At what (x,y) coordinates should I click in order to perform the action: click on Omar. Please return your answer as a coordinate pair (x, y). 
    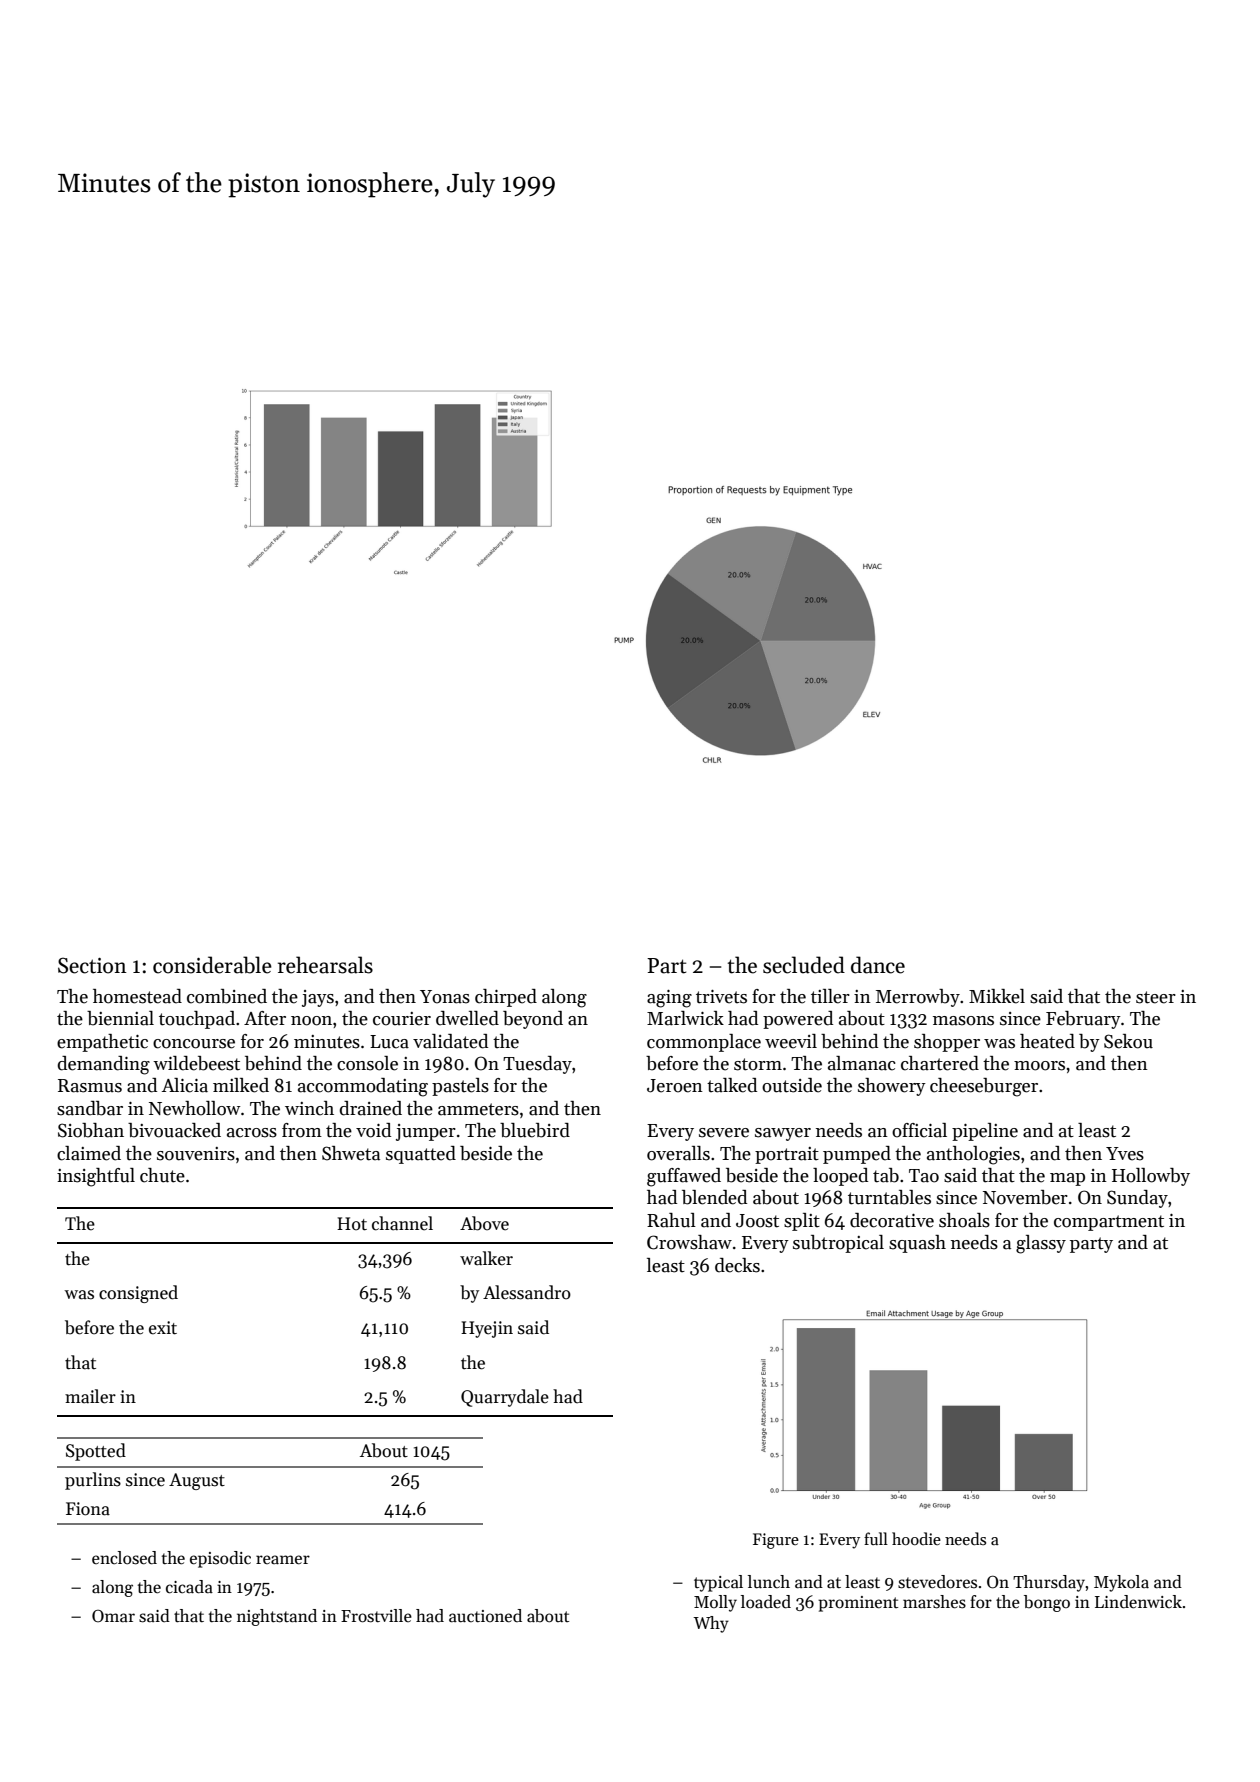
    Looking at the image, I should click on (113, 1616).
